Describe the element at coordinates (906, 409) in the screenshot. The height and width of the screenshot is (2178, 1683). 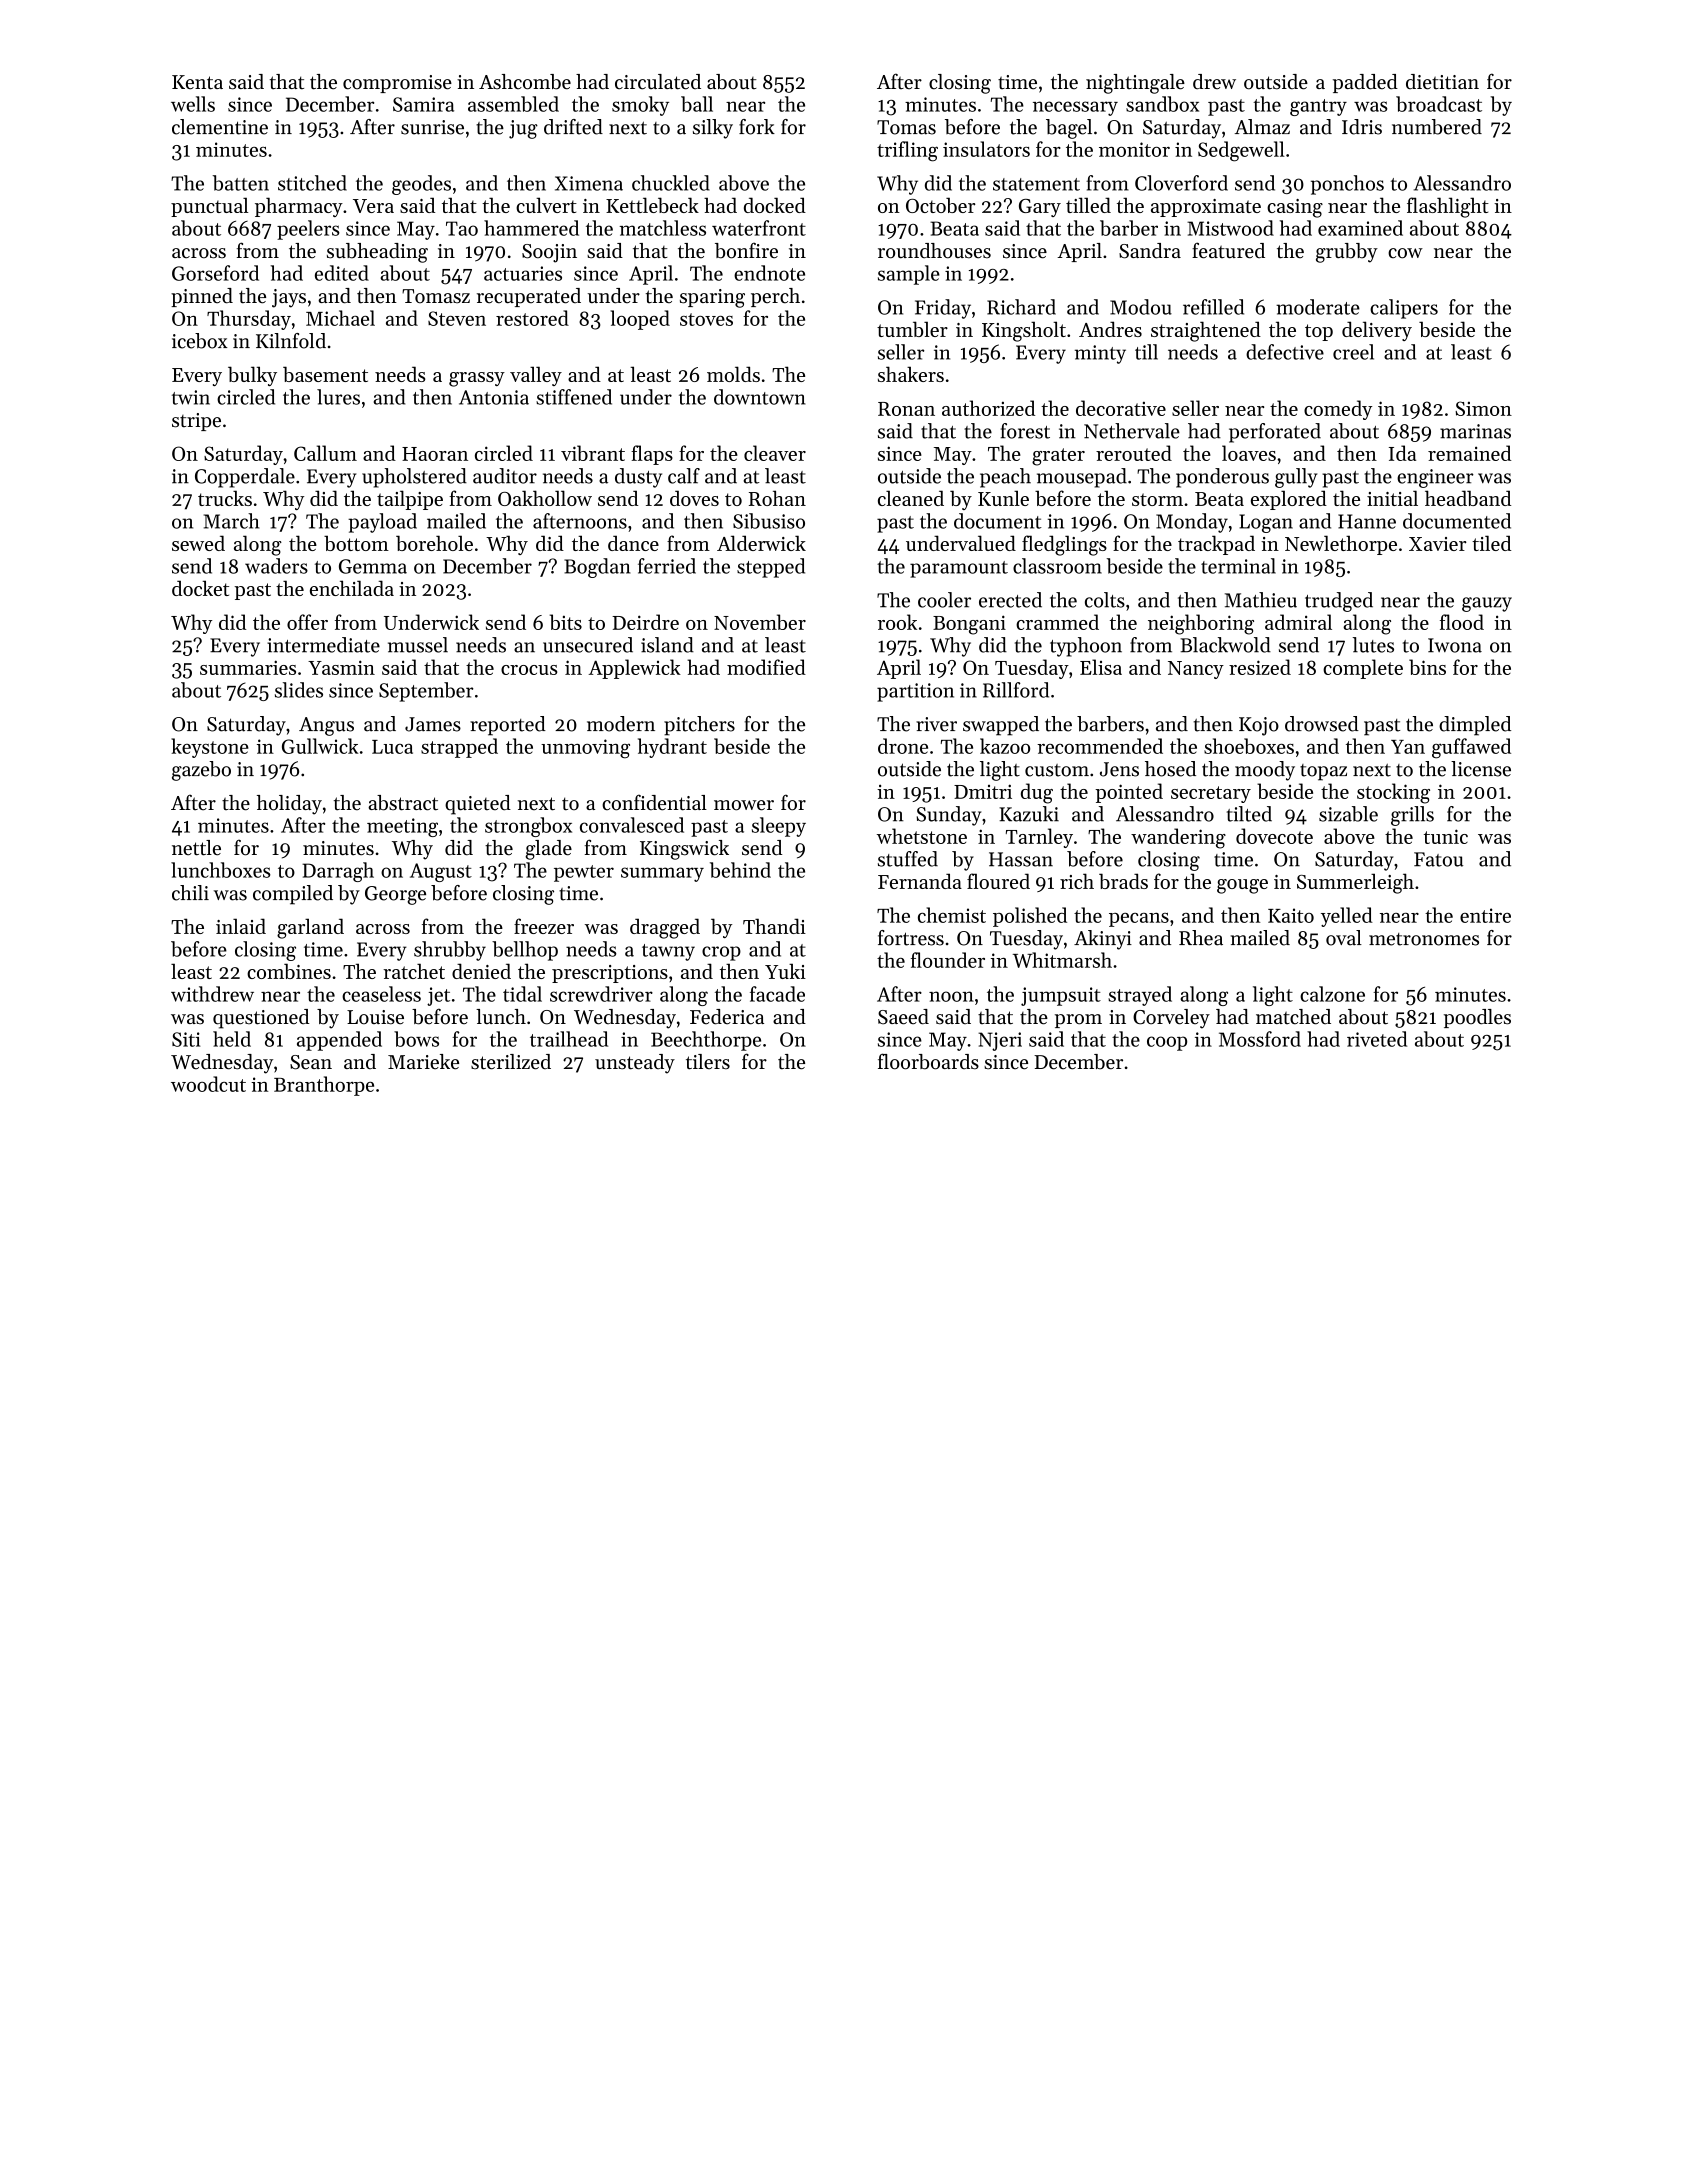
I see `Ronan` at that location.
